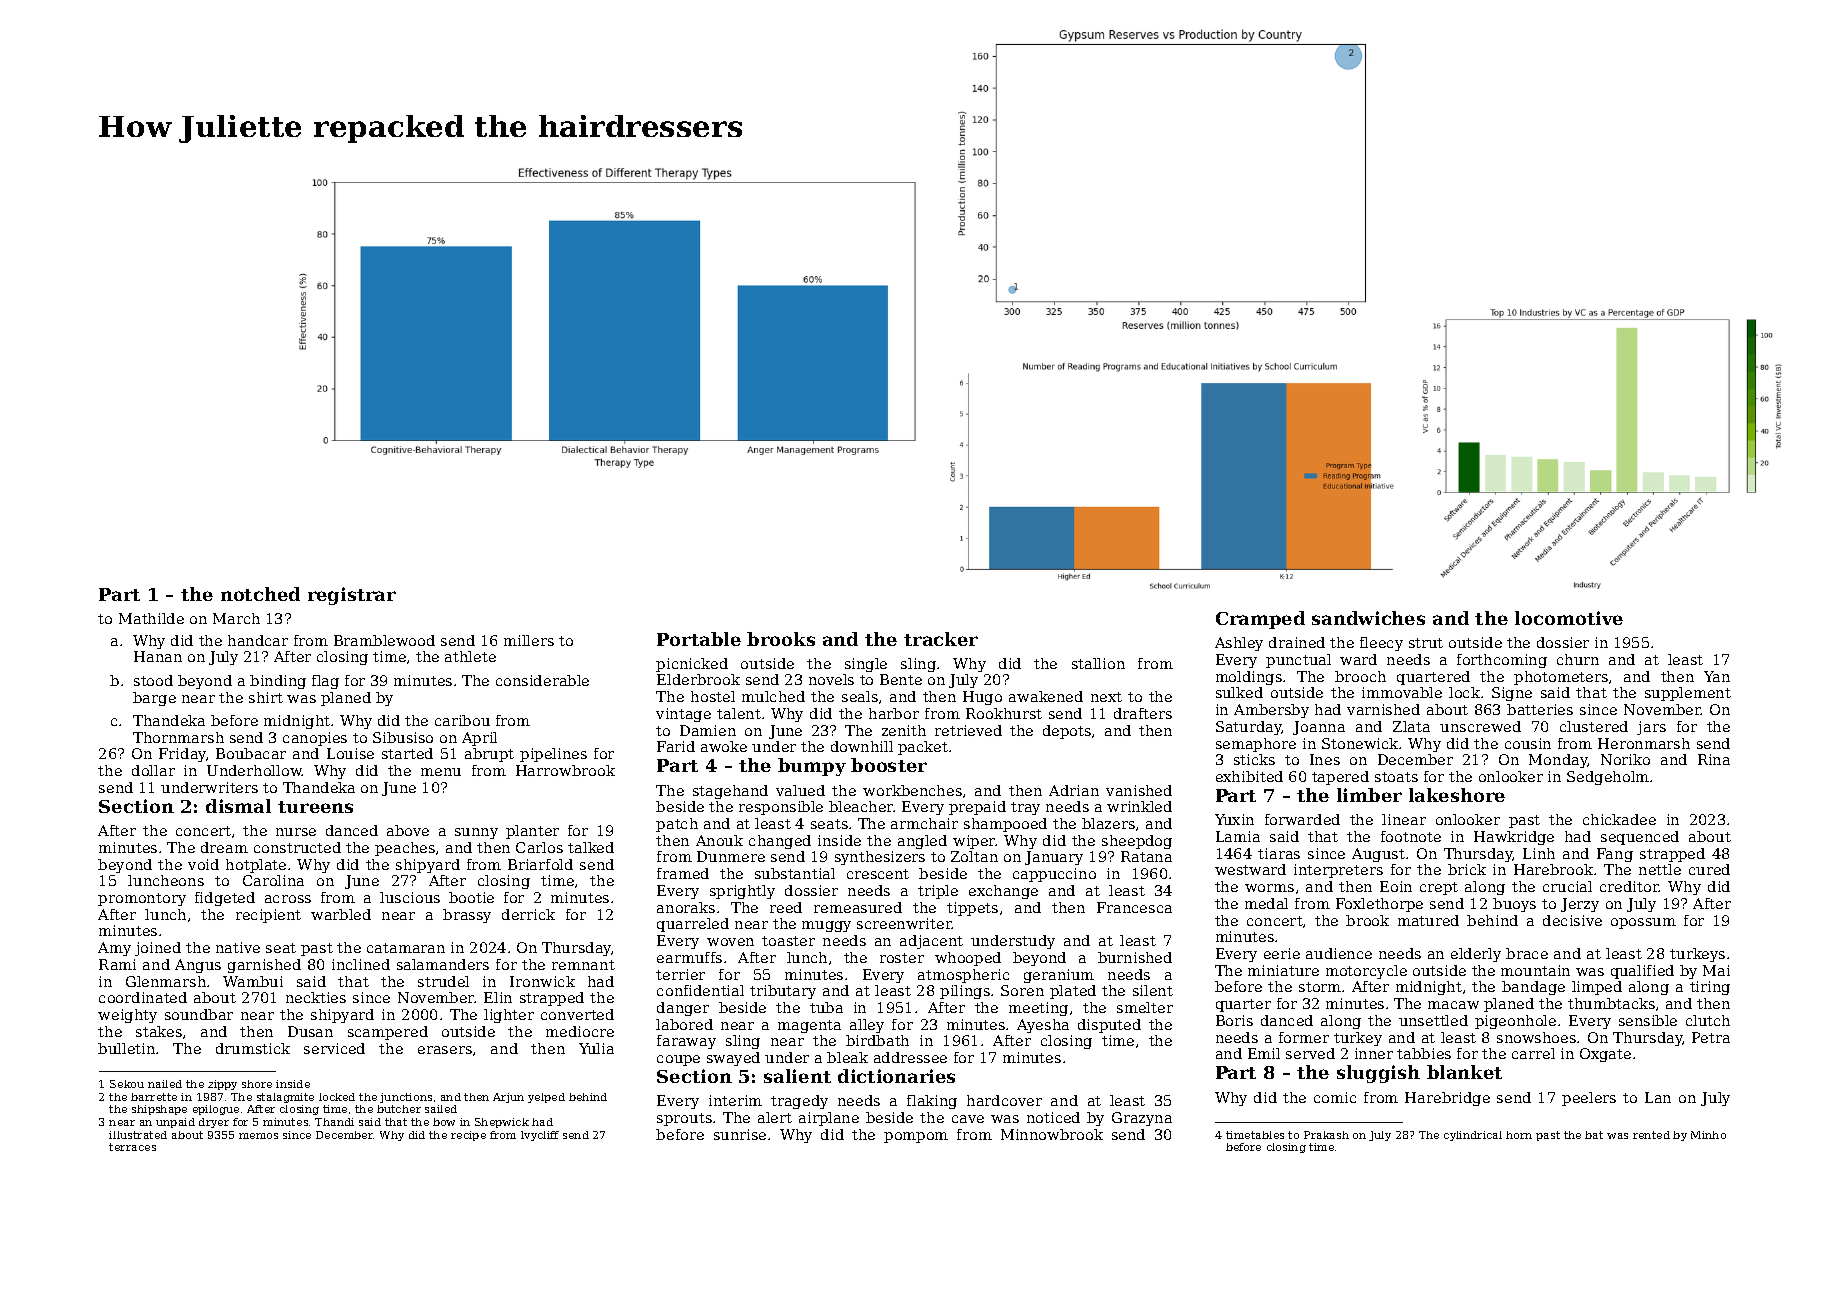 The image size is (1830, 1294). What do you see at coordinates (1260, 620) in the screenshot?
I see `Cramped` at bounding box center [1260, 620].
